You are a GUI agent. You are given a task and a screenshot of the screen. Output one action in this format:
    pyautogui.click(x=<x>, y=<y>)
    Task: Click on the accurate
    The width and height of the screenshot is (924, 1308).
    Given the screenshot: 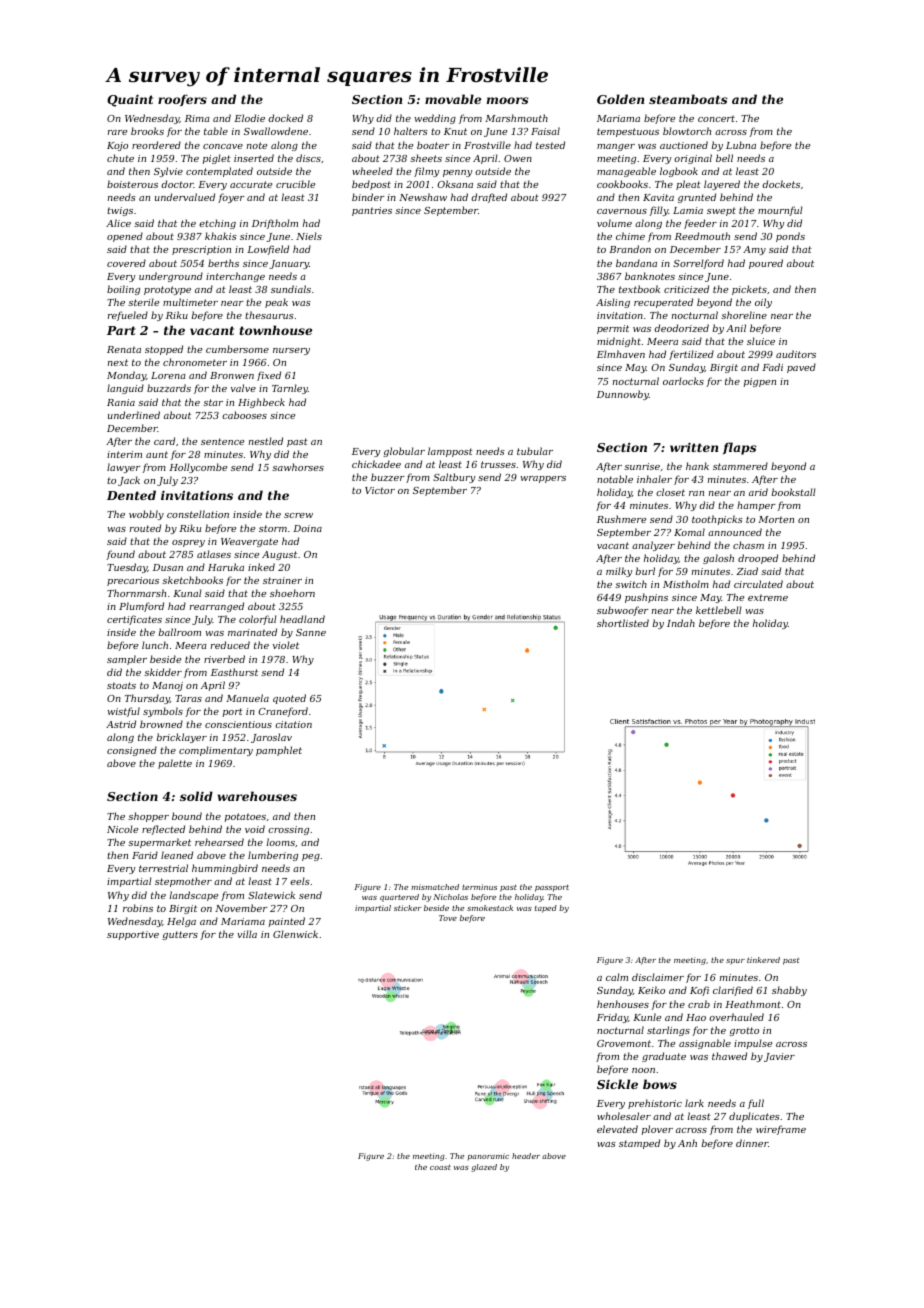 What is the action you would take?
    pyautogui.click(x=251, y=184)
